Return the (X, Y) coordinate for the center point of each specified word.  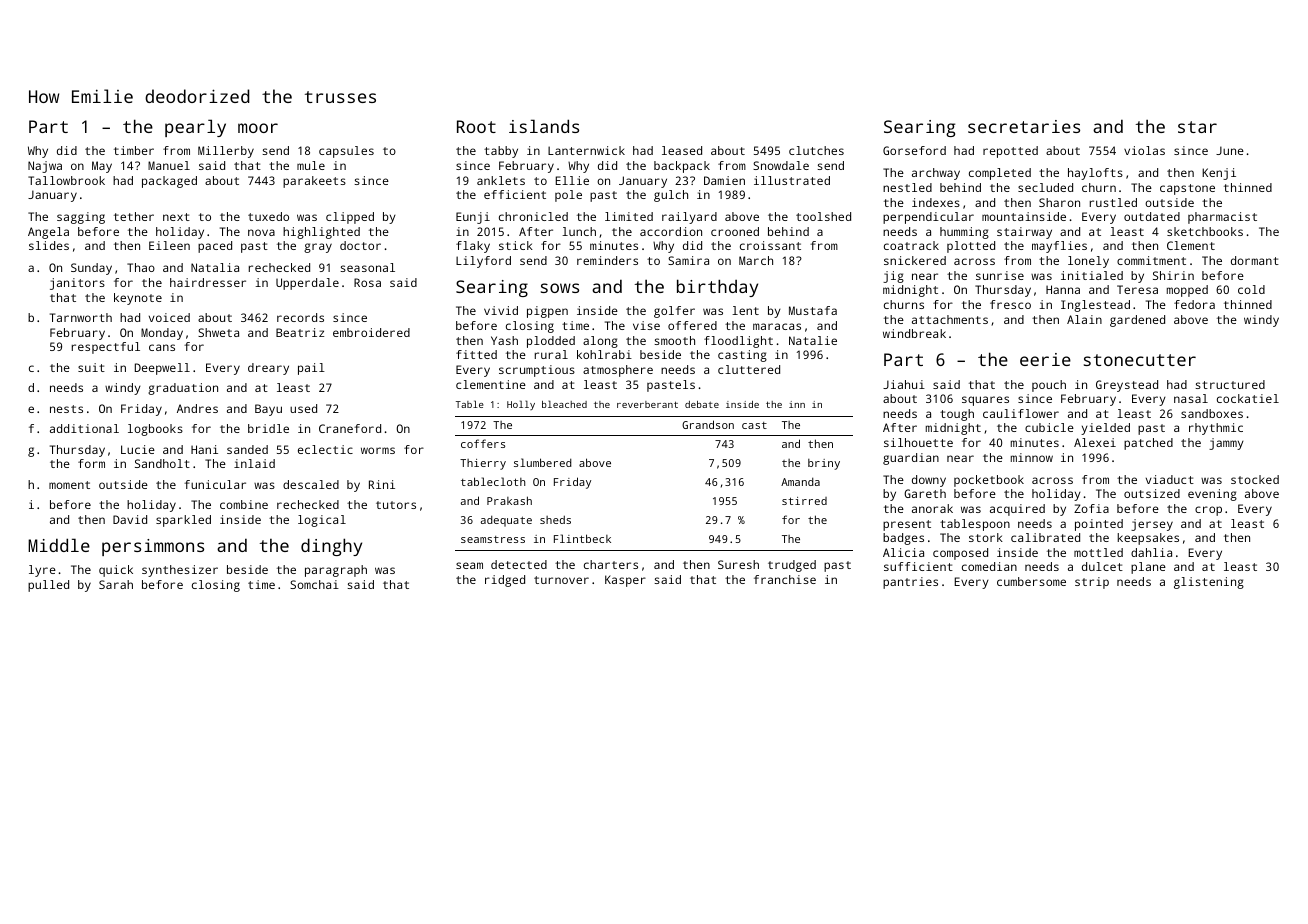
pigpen (547, 312)
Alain (1084, 319)
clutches (816, 150)
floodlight (738, 342)
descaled (311, 484)
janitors (77, 284)
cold (1251, 289)
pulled (48, 586)
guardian (911, 459)
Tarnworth (81, 317)
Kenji (1219, 174)
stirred (804, 501)
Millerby (226, 152)
